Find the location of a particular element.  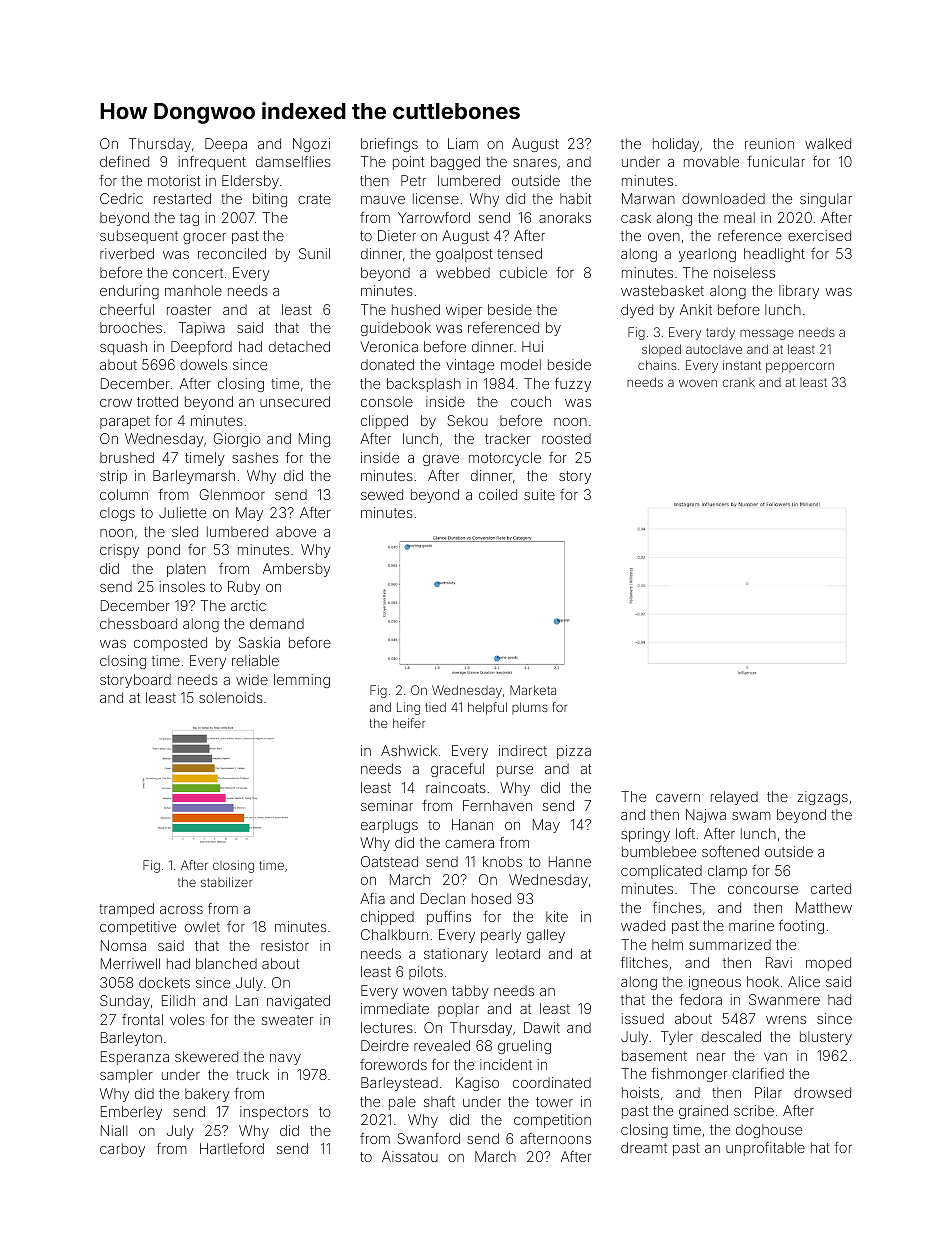

plums is located at coordinates (530, 708).
